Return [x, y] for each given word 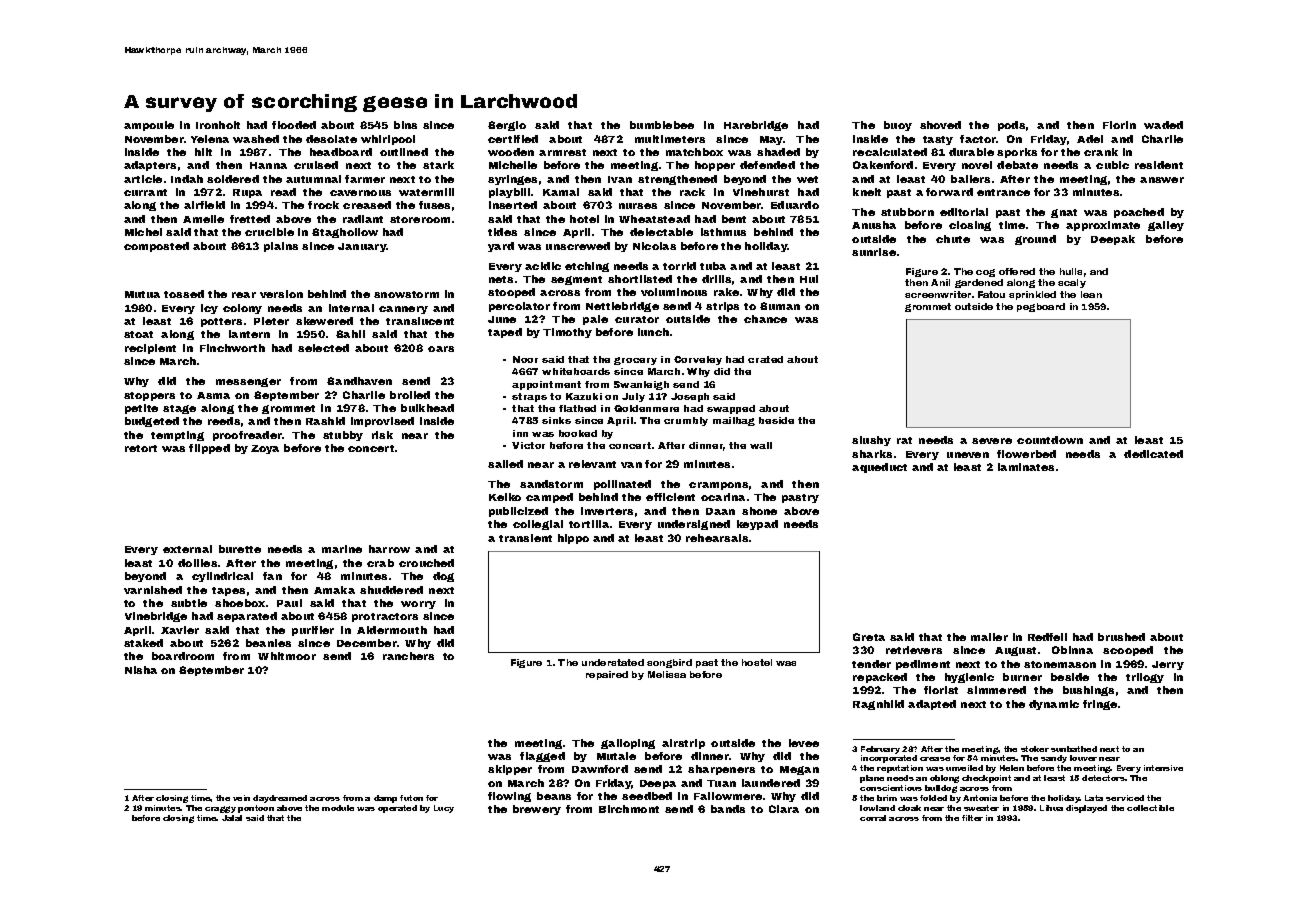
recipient [150, 349]
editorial [964, 212]
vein [241, 798]
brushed [1121, 637]
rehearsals [717, 538]
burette [240, 549]
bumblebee [662, 125]
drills [716, 279]
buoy [898, 126]
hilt [203, 152]
